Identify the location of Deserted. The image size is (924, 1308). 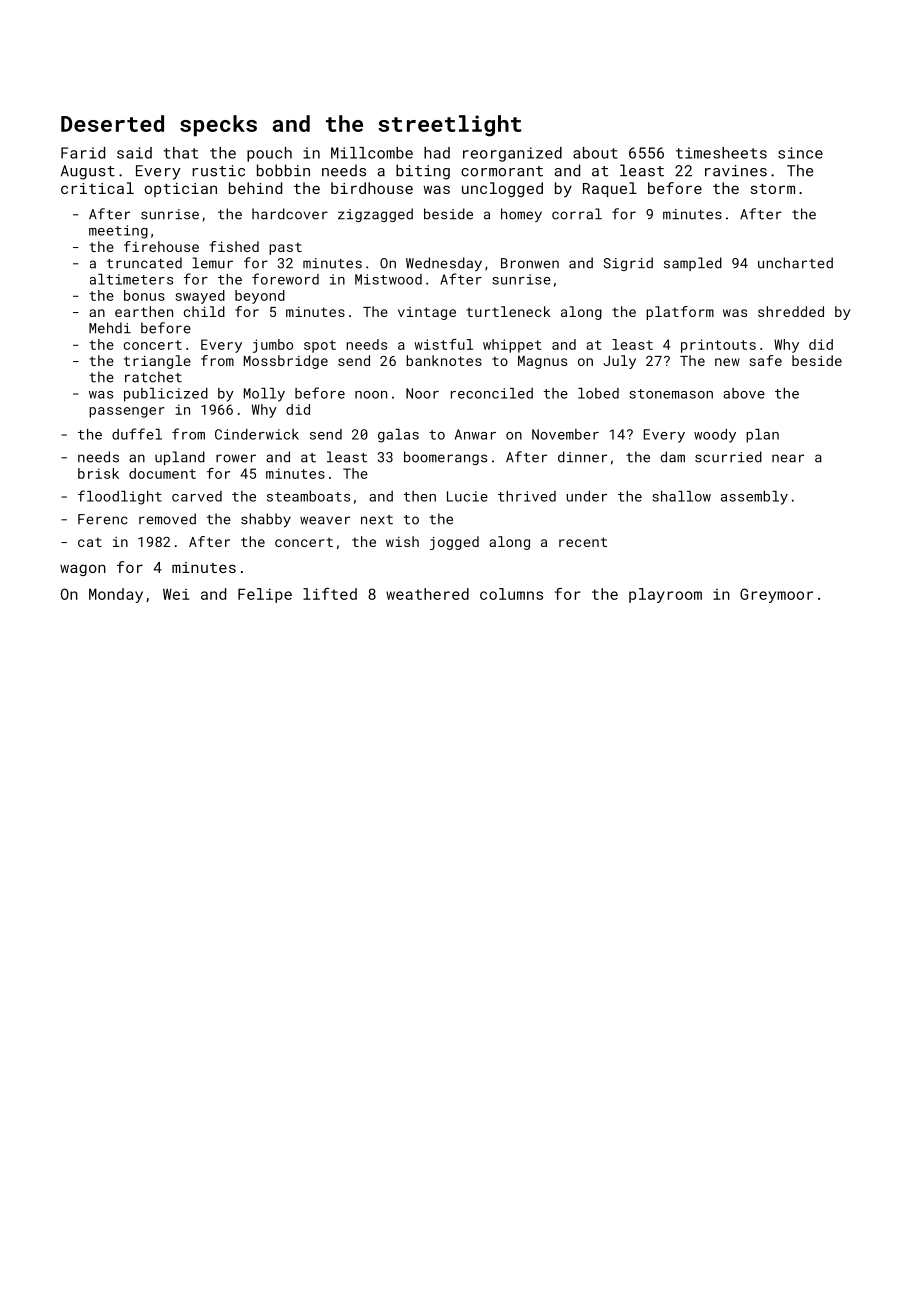
(112, 123).
